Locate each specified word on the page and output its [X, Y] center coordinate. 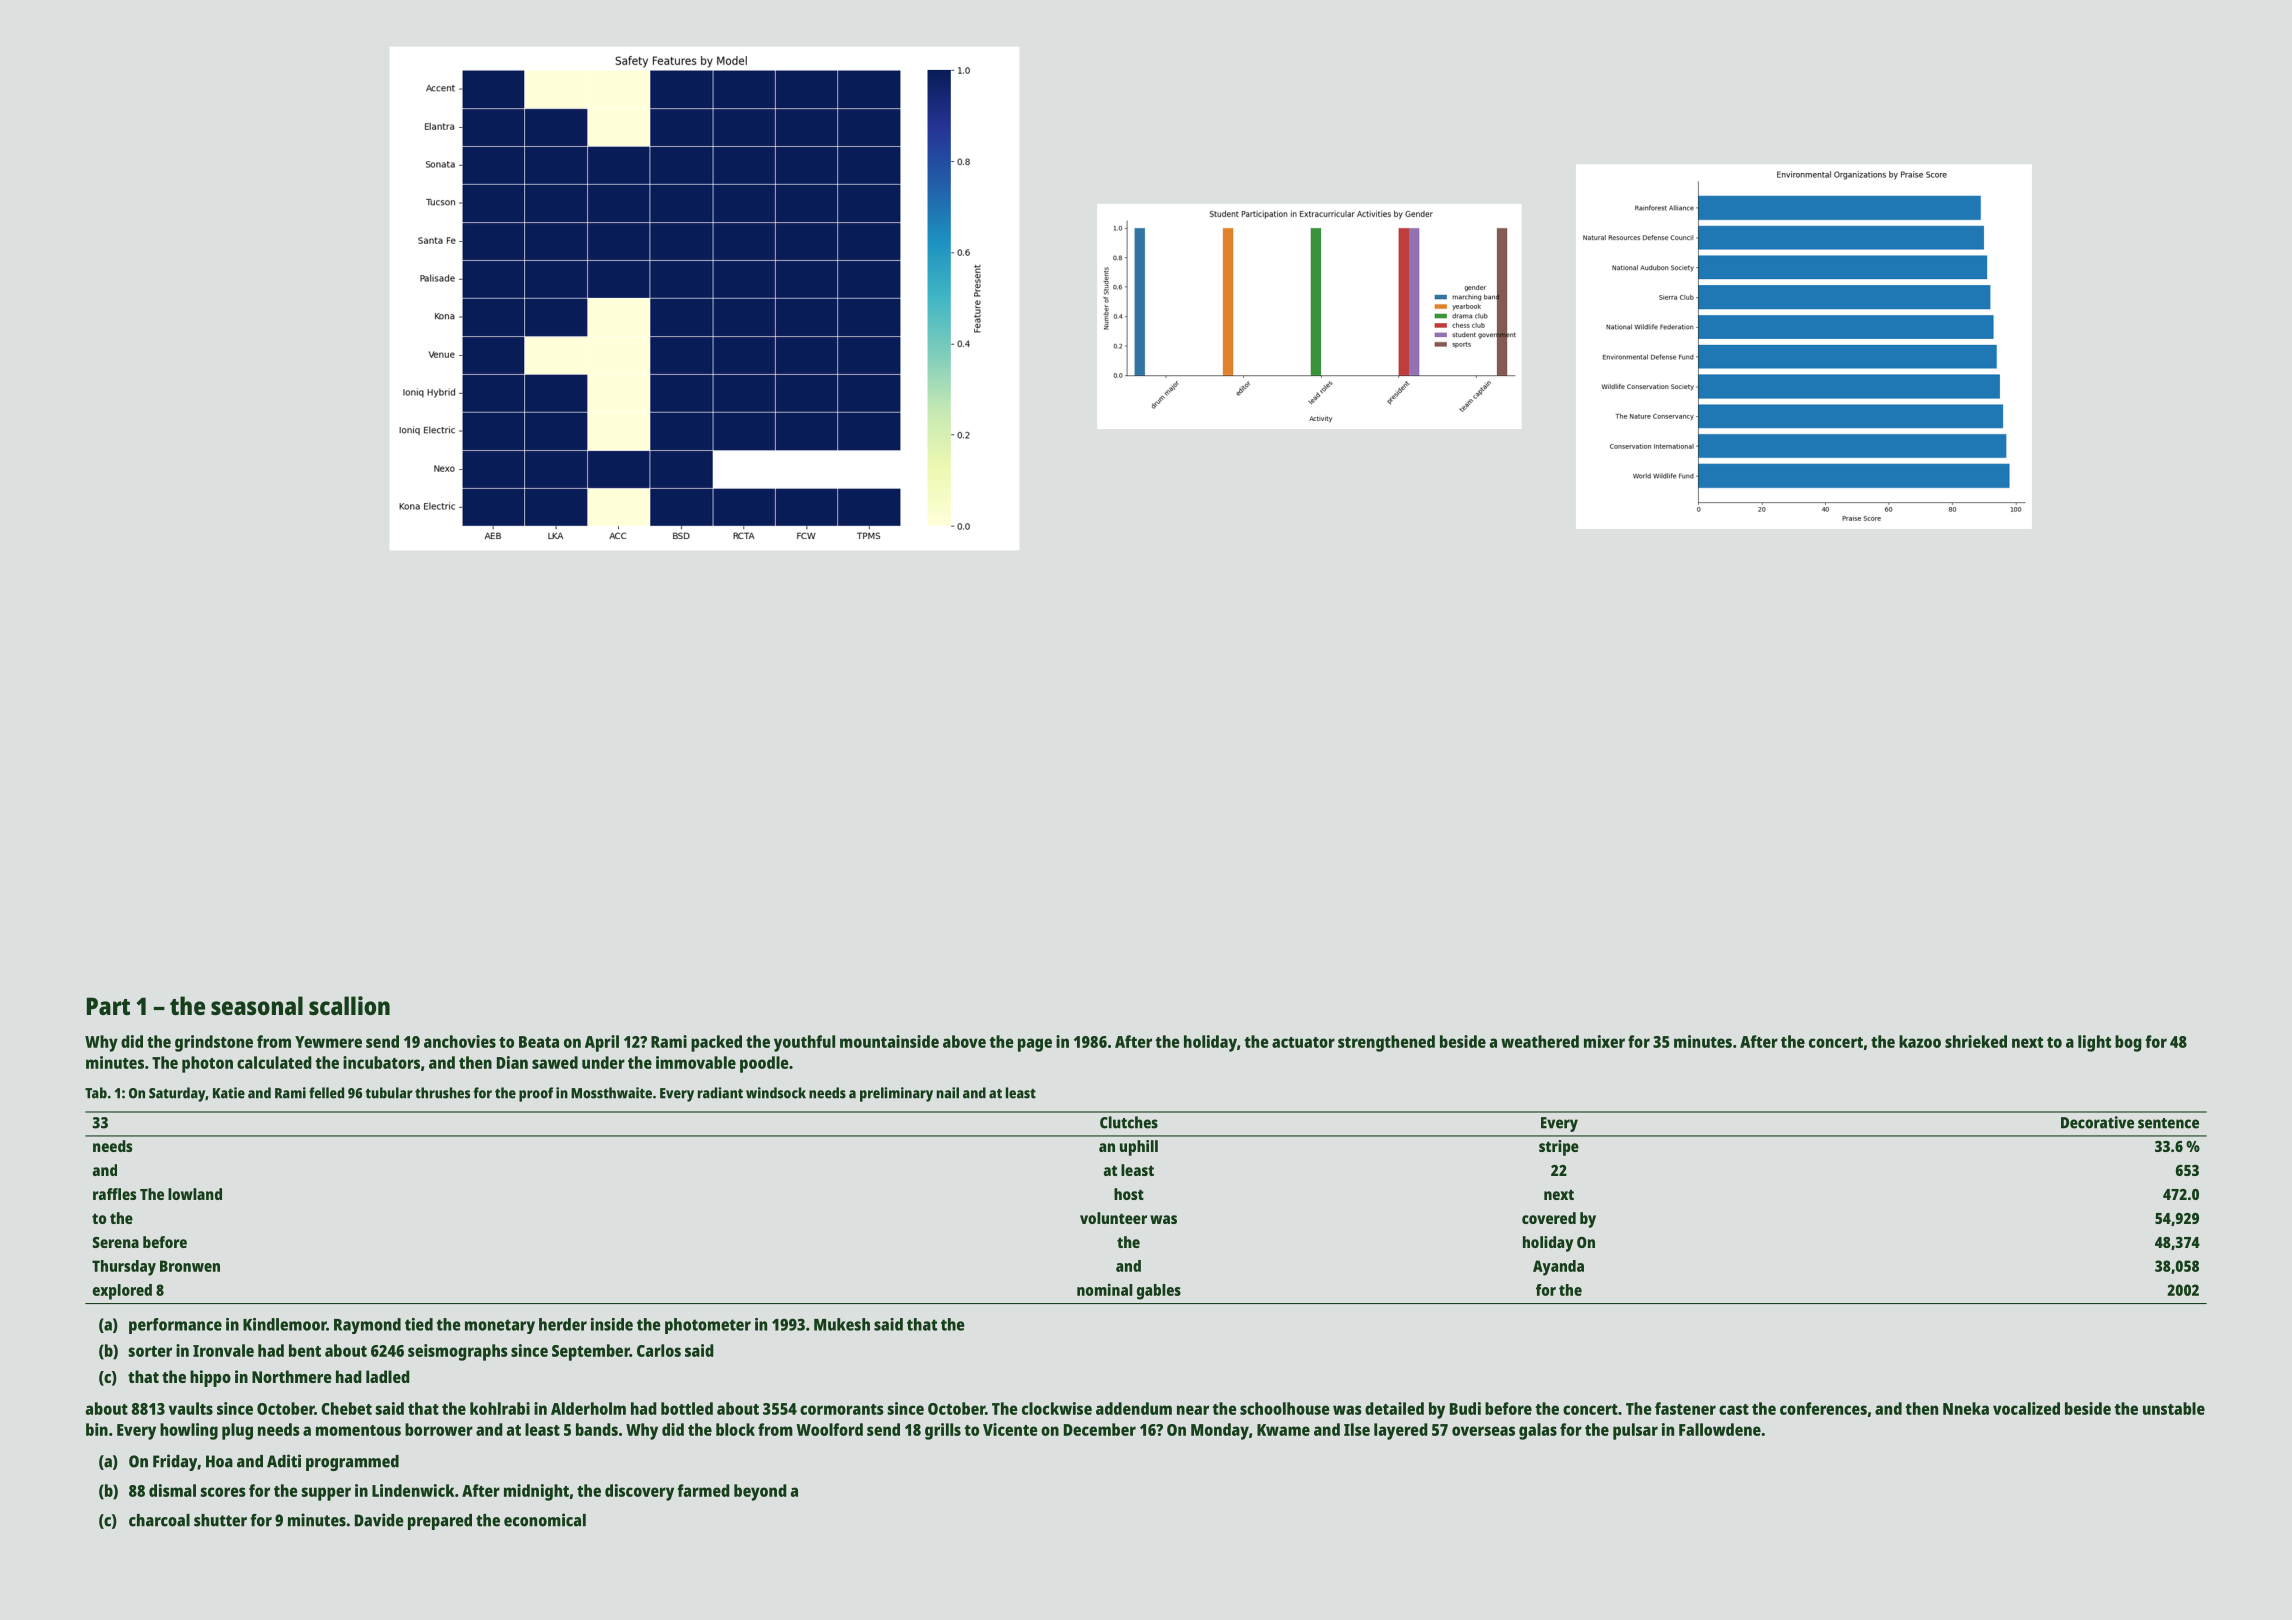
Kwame [1283, 1430]
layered [1401, 1431]
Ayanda [1558, 1268]
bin [97, 1429]
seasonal [257, 1005]
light [2094, 1043]
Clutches [1129, 1122]
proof [536, 1094]
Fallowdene [1720, 1429]
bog [2128, 1043]
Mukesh [842, 1324]
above [964, 1041]
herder [563, 1324]
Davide [379, 1520]
